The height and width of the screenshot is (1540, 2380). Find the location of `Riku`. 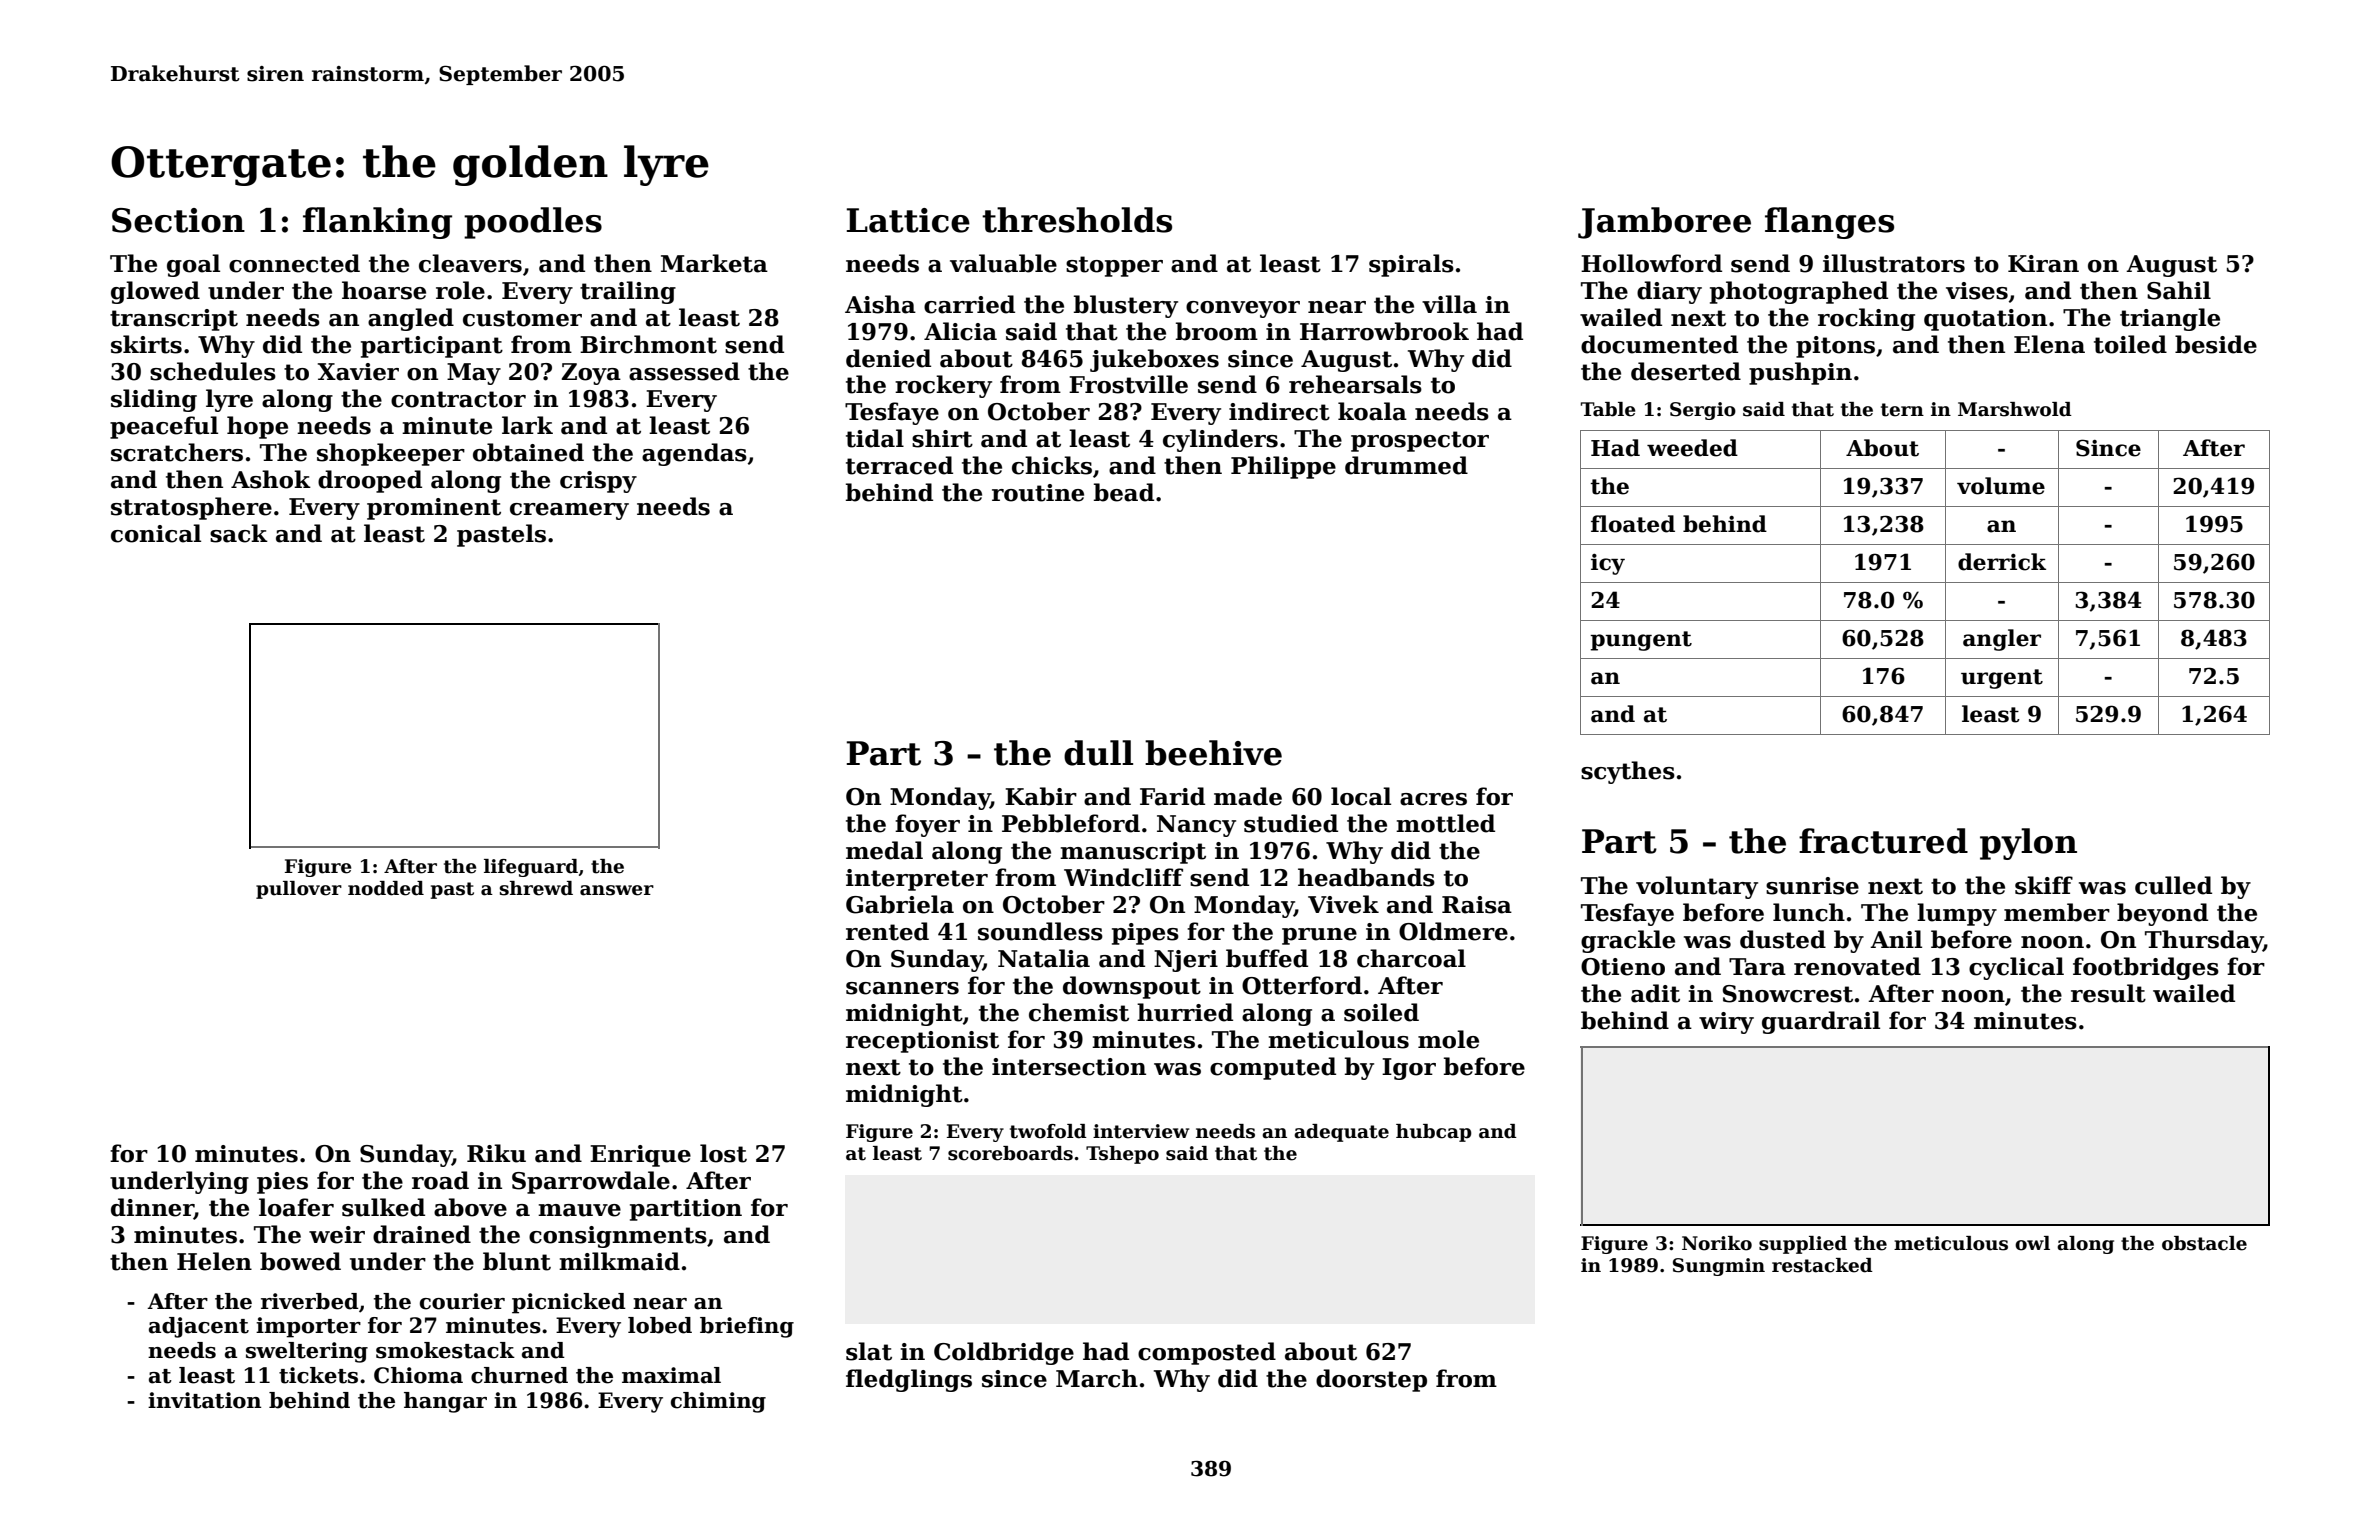

Riku is located at coordinates (496, 1153).
